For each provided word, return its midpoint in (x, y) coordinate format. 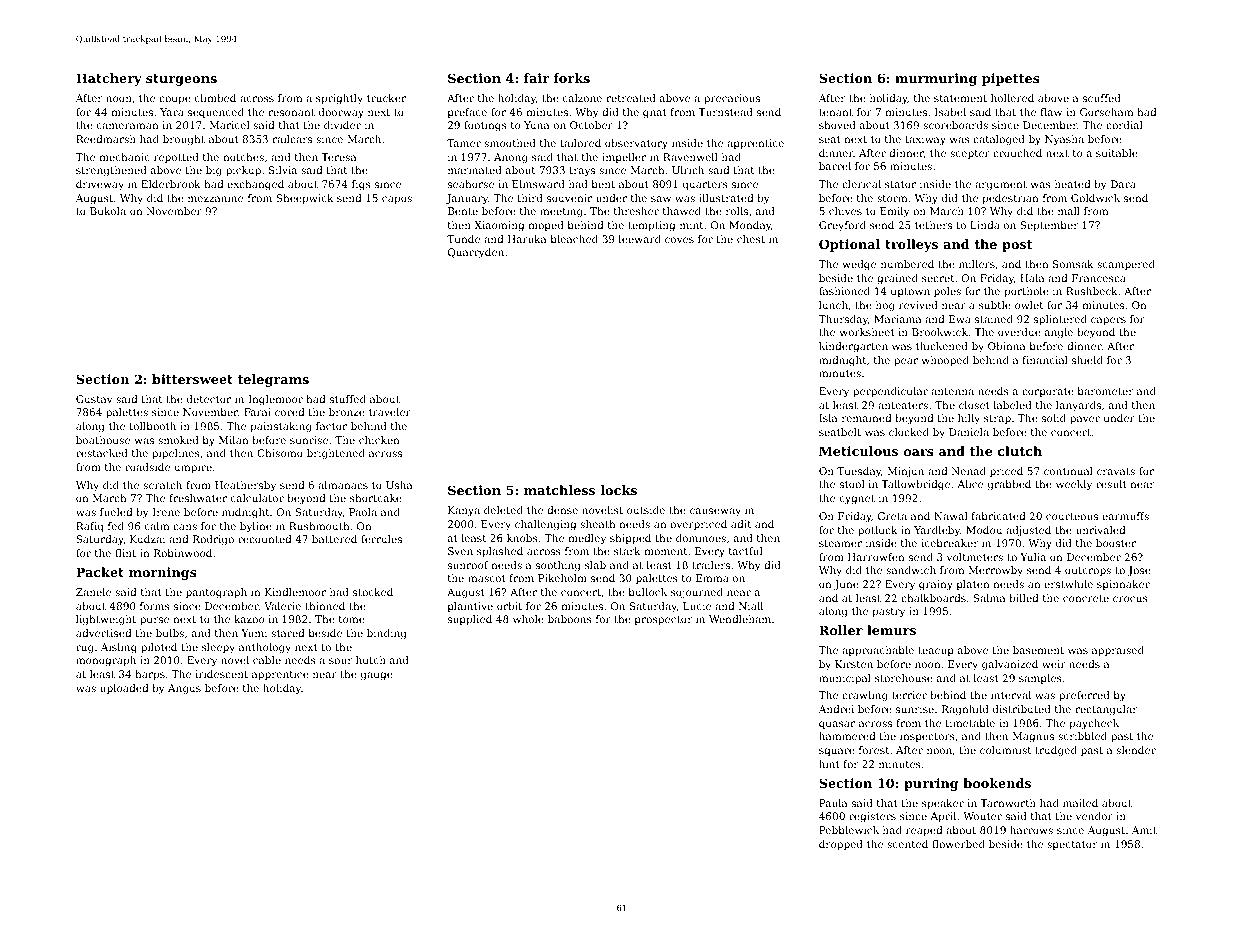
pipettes (1011, 79)
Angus (184, 689)
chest (751, 239)
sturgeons (181, 80)
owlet (1029, 305)
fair (536, 78)
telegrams (273, 380)
